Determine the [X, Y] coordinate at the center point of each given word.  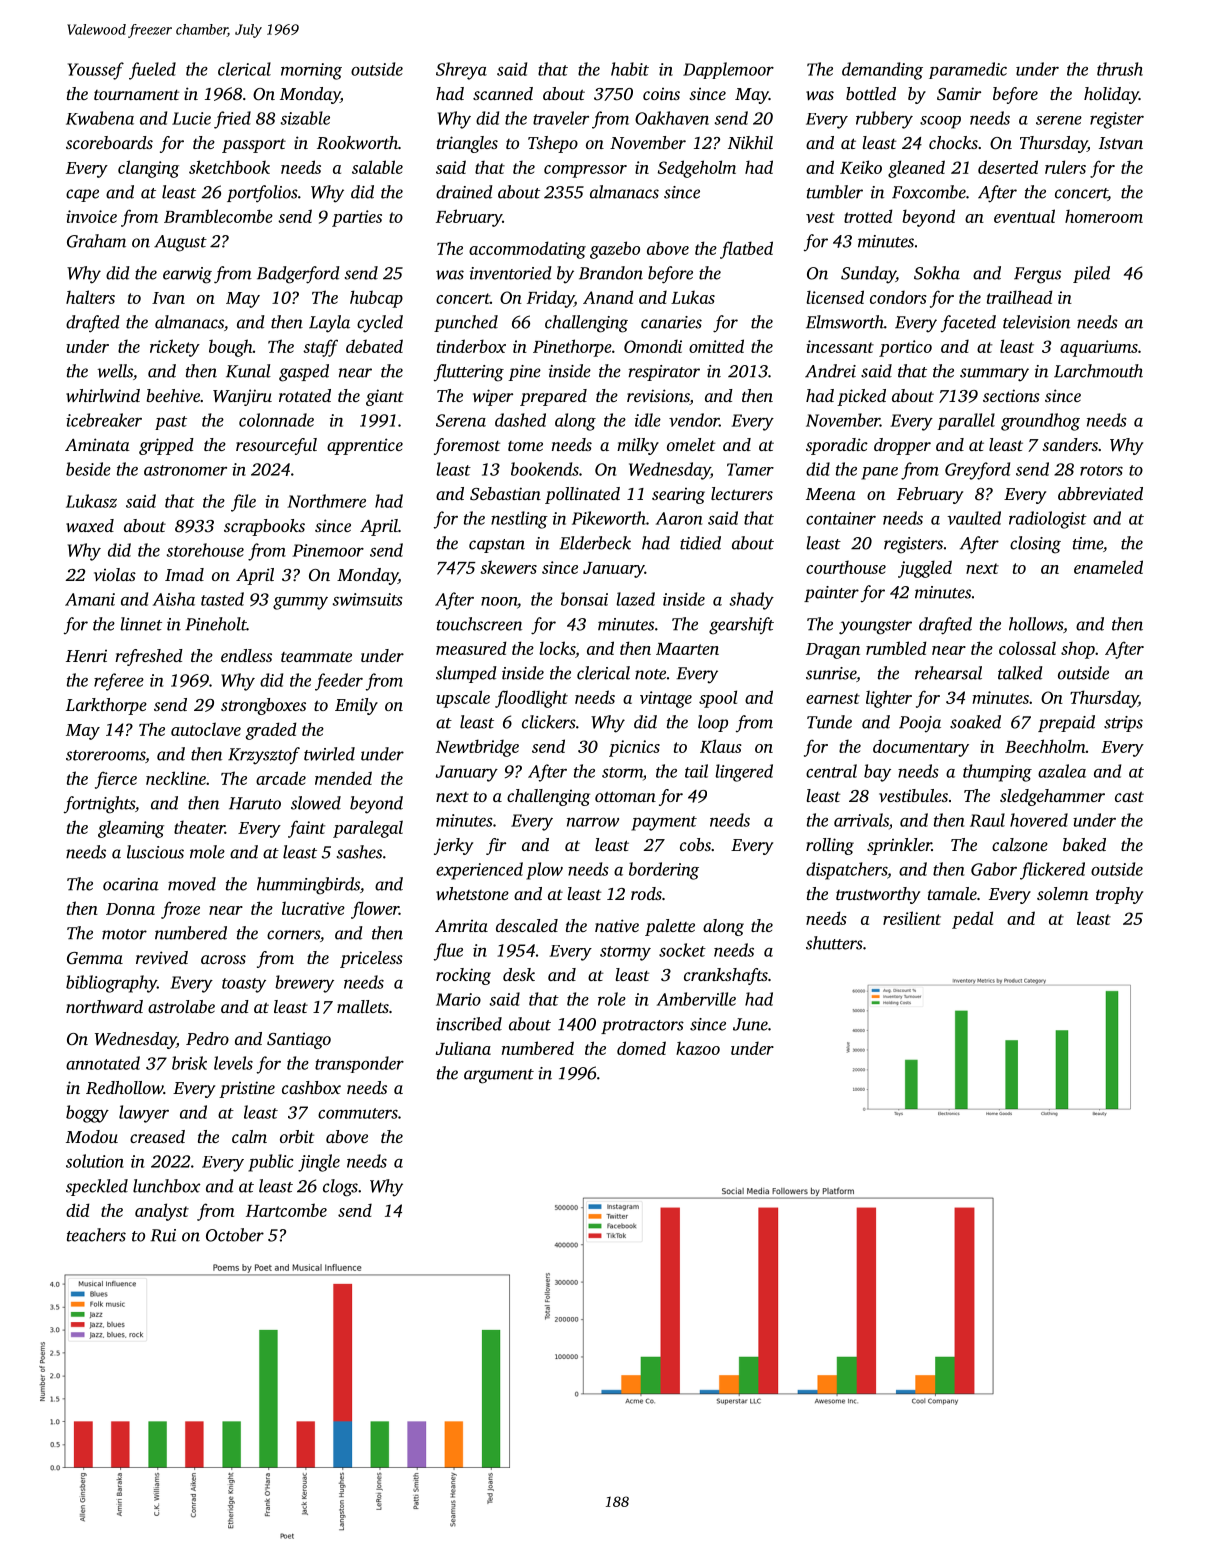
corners [293, 935]
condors [898, 297]
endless [246, 655]
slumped [466, 674]
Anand [608, 297]
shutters [834, 943]
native [617, 925]
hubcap [376, 299]
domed [641, 1048]
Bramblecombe [218, 216]
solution [95, 1161]
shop [1078, 650]
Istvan [1121, 143]
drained [464, 192]
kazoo [698, 1048]
